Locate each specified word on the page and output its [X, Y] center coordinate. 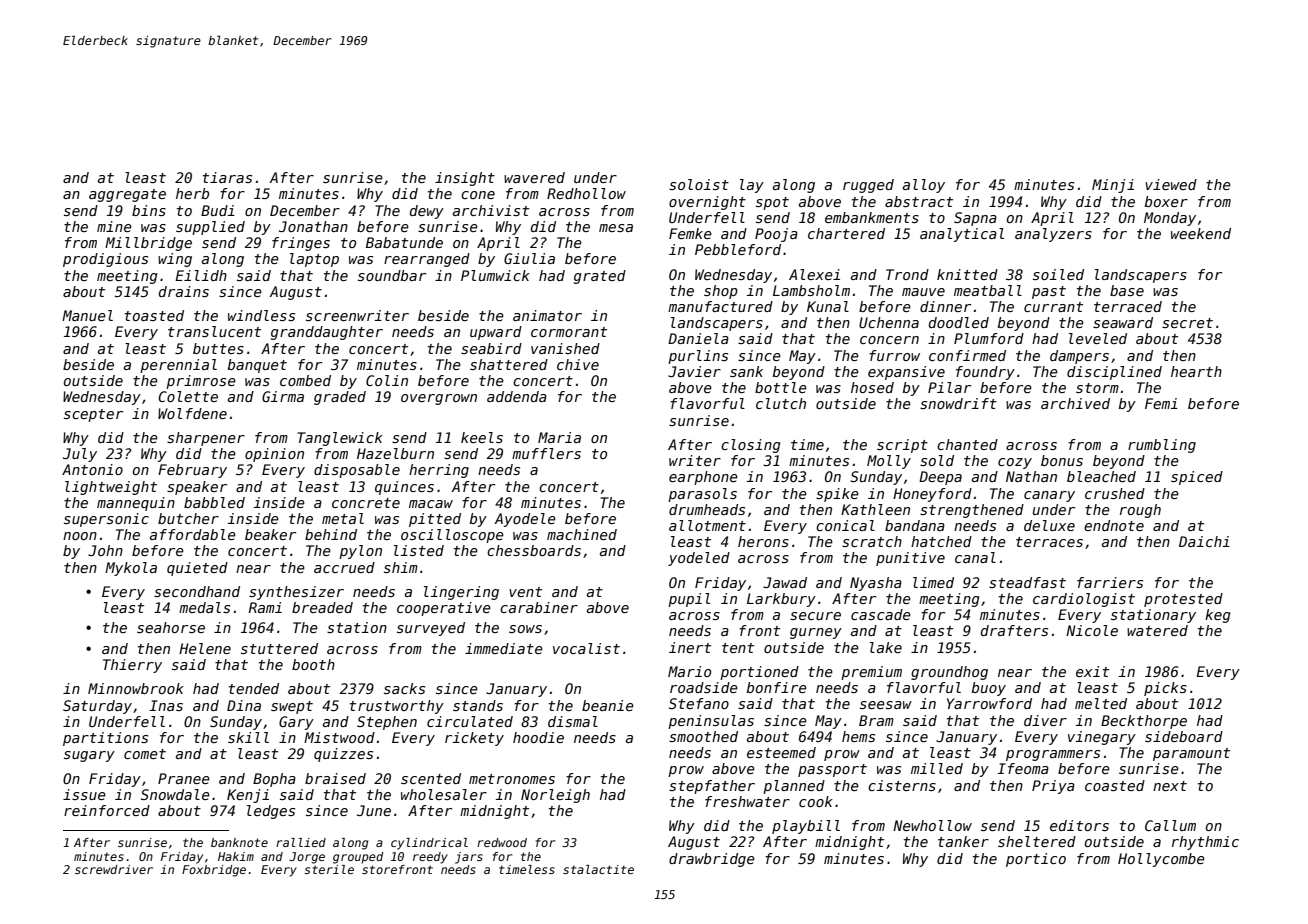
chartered [846, 233]
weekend [1201, 233]
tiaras [227, 177]
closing [751, 446]
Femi [1161, 403]
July [80, 455]
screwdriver [114, 869]
